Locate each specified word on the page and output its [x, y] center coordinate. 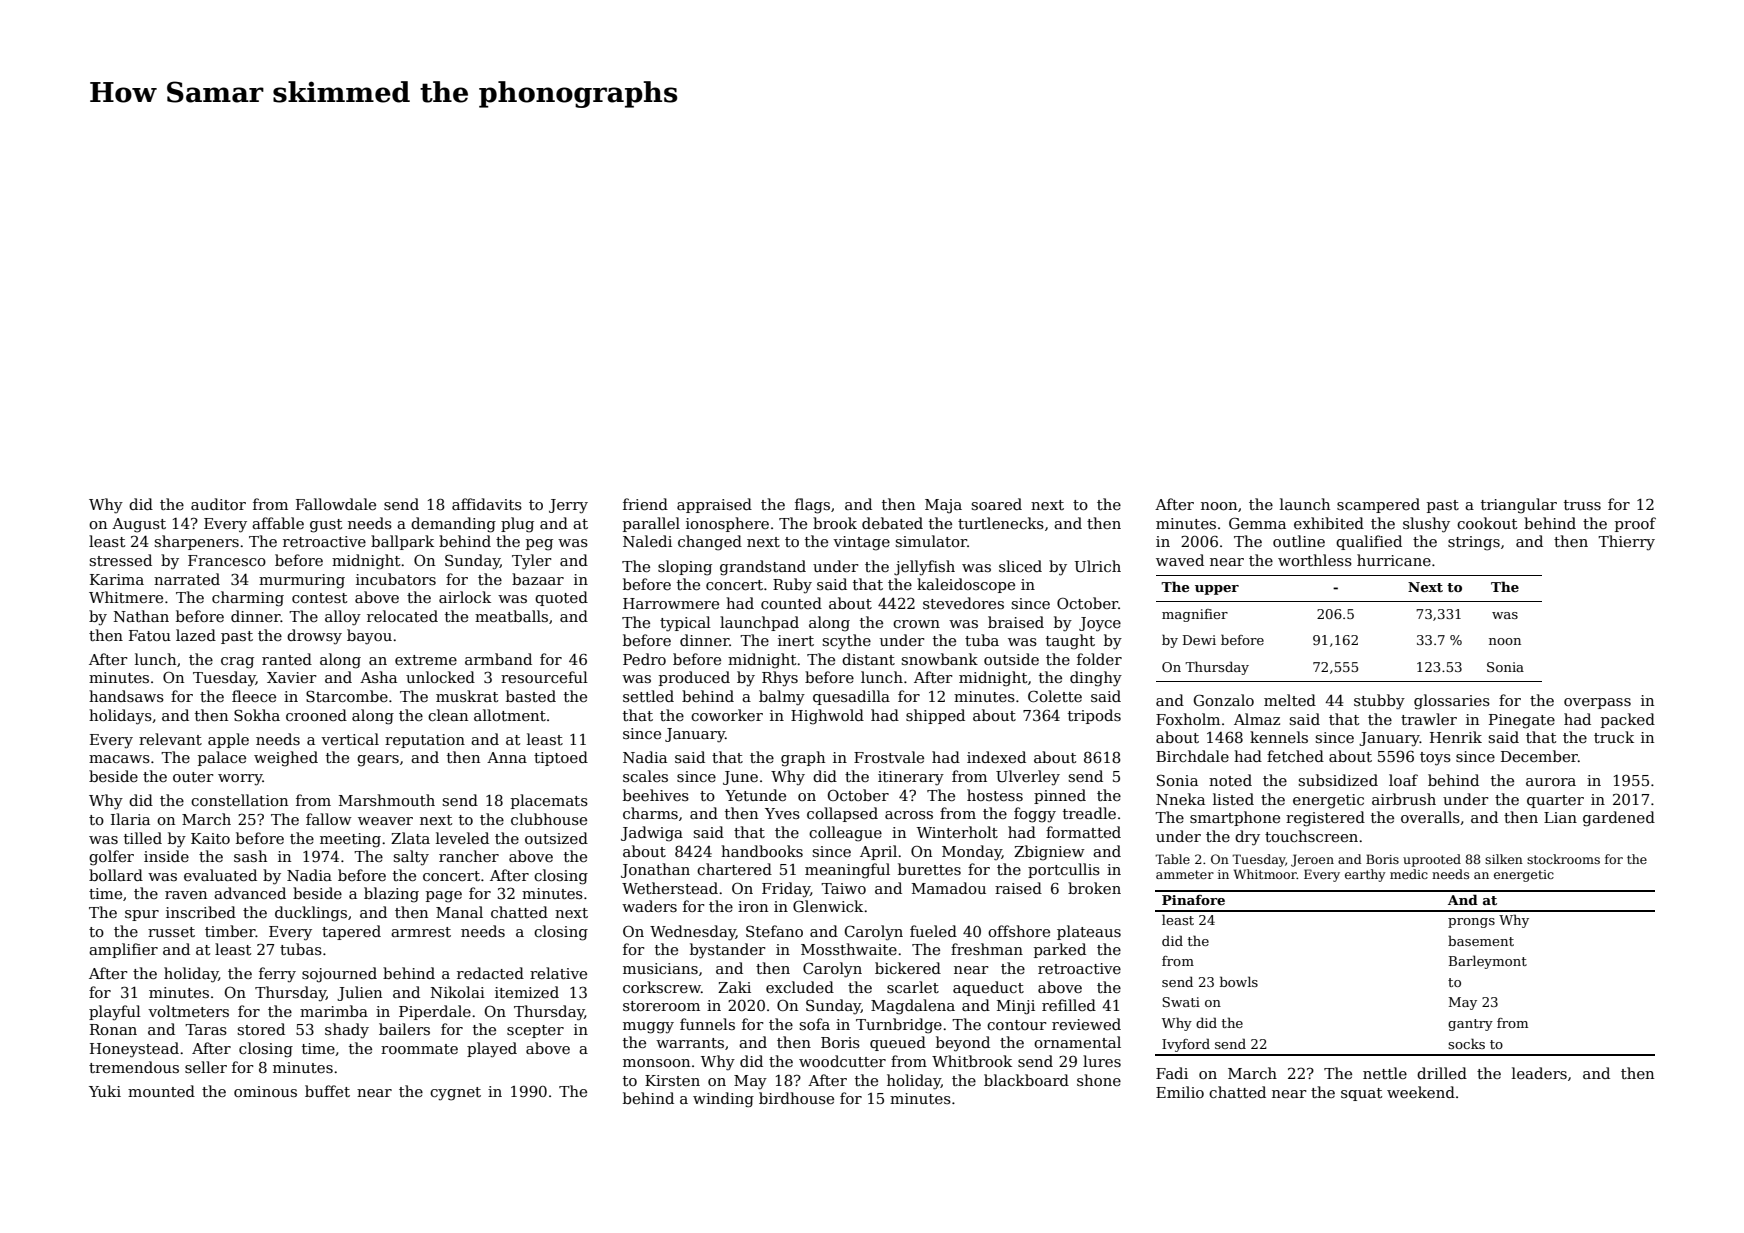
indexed [996, 757]
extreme [426, 660]
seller [206, 1067]
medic [1409, 874]
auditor [218, 504]
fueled [933, 931]
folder [1099, 659]
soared [996, 504]
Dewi [1199, 640]
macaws [119, 759]
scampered [1378, 505]
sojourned [339, 975]
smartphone [1235, 818]
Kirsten [672, 1080]
